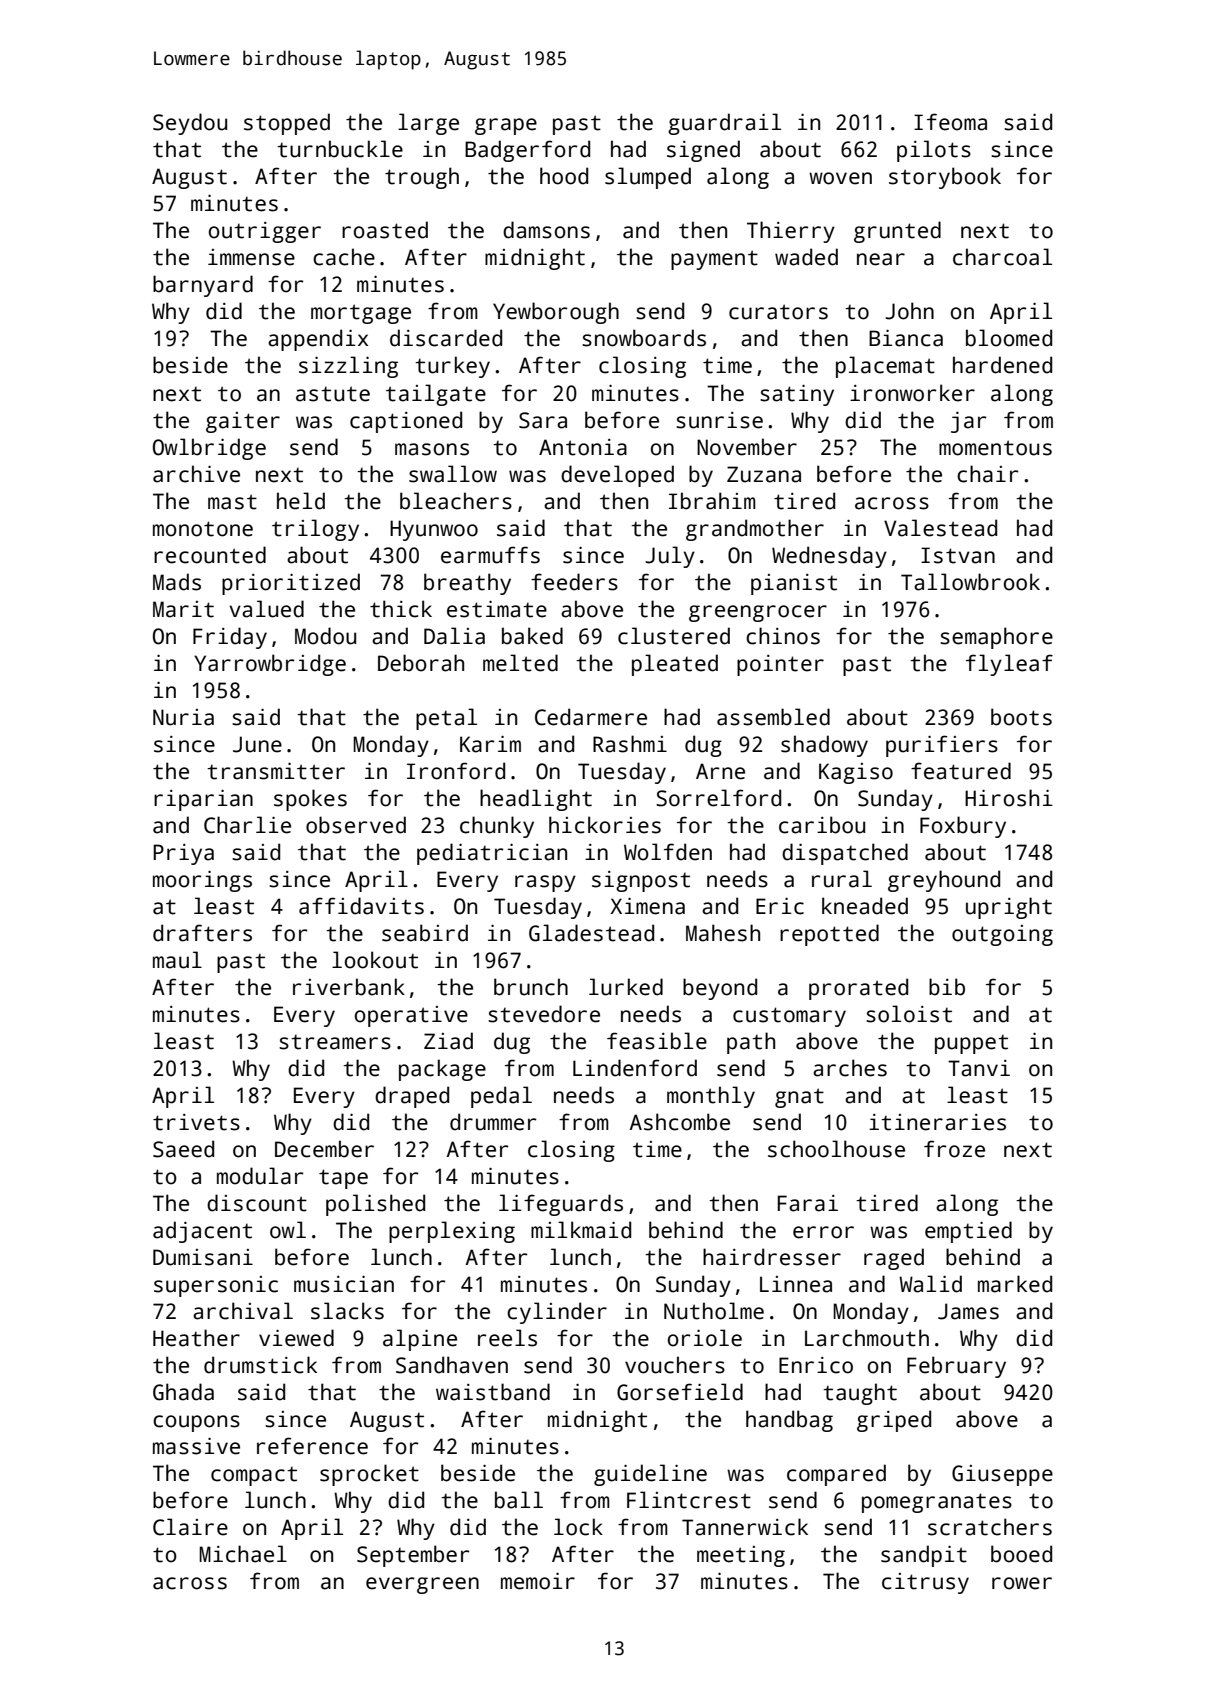 This screenshot has width=1206, height=1706. I want to click on storybook, so click(945, 178).
